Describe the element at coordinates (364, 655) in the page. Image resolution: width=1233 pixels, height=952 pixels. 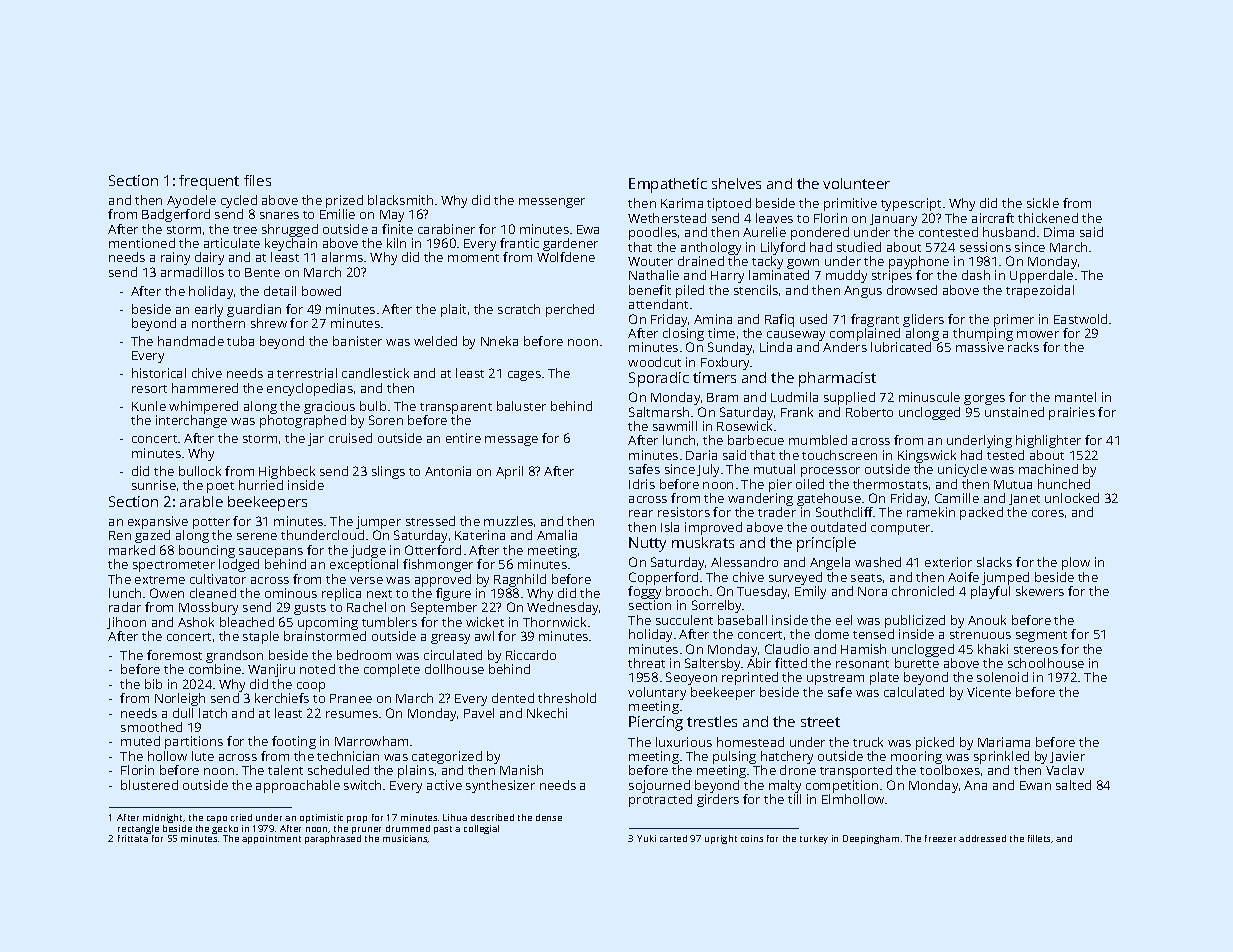
I see `bedroom` at that location.
